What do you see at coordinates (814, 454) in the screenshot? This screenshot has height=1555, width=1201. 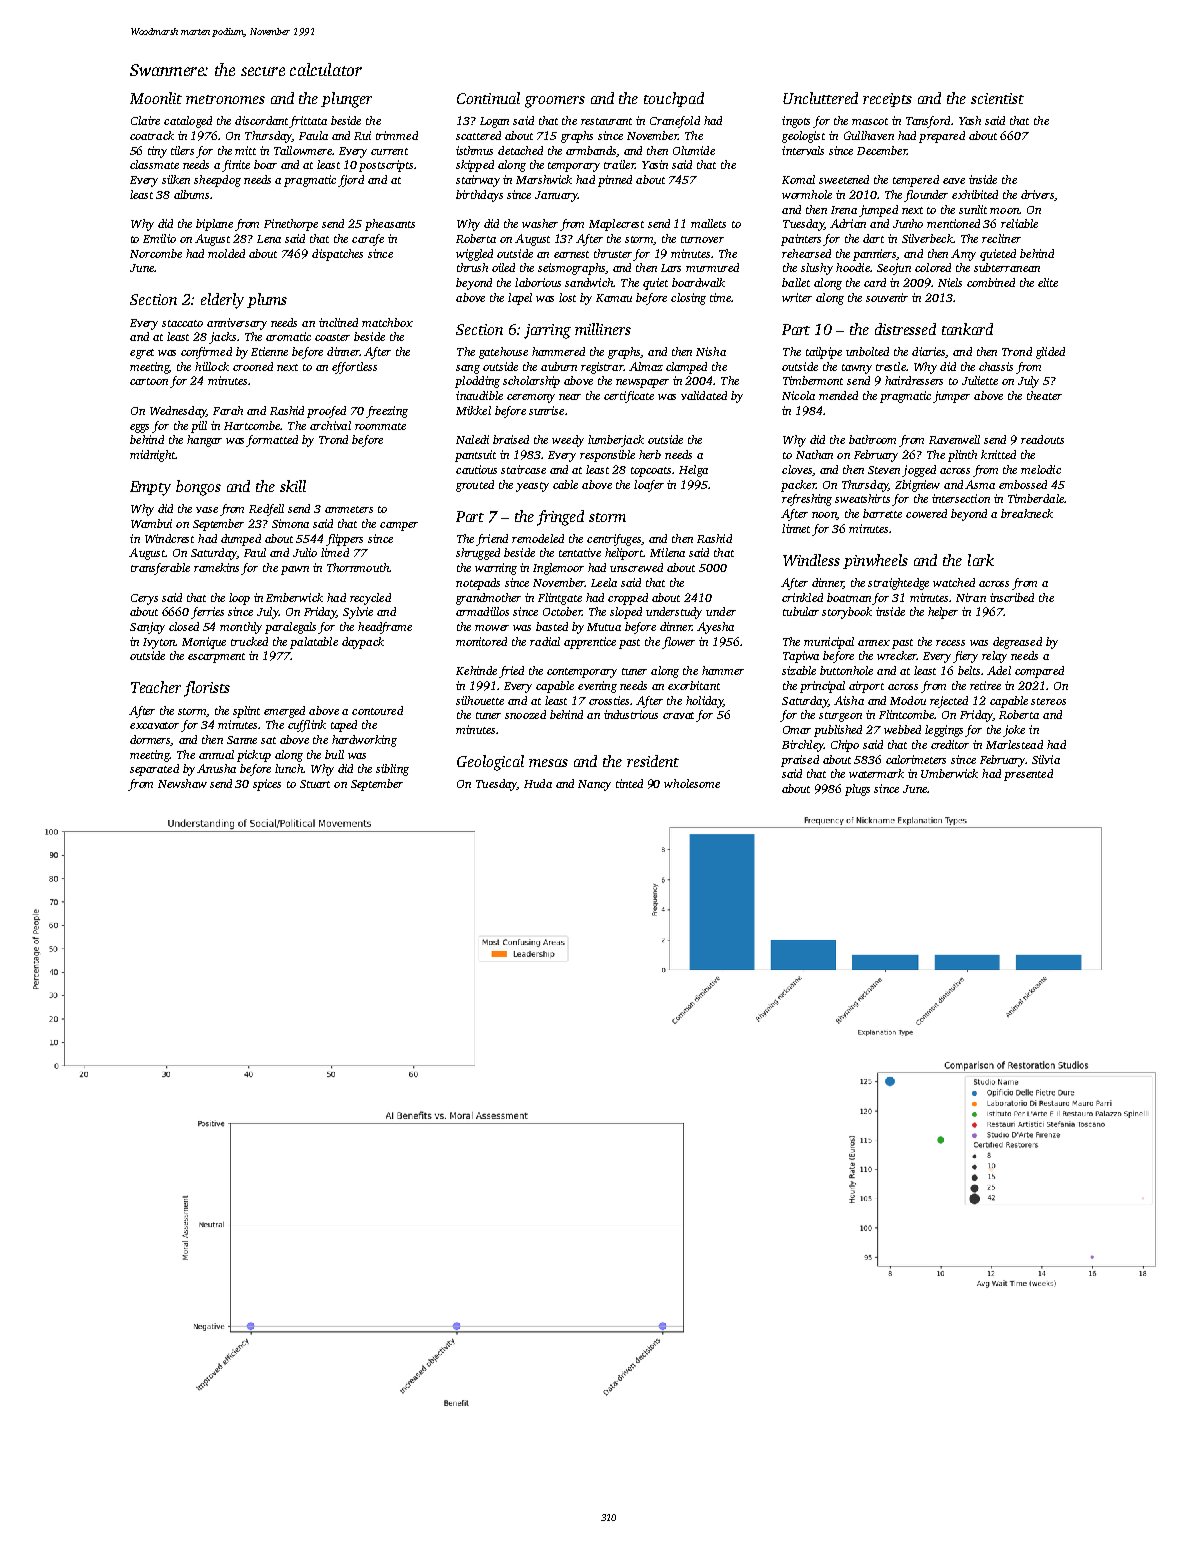 I see `Nathan` at bounding box center [814, 454].
